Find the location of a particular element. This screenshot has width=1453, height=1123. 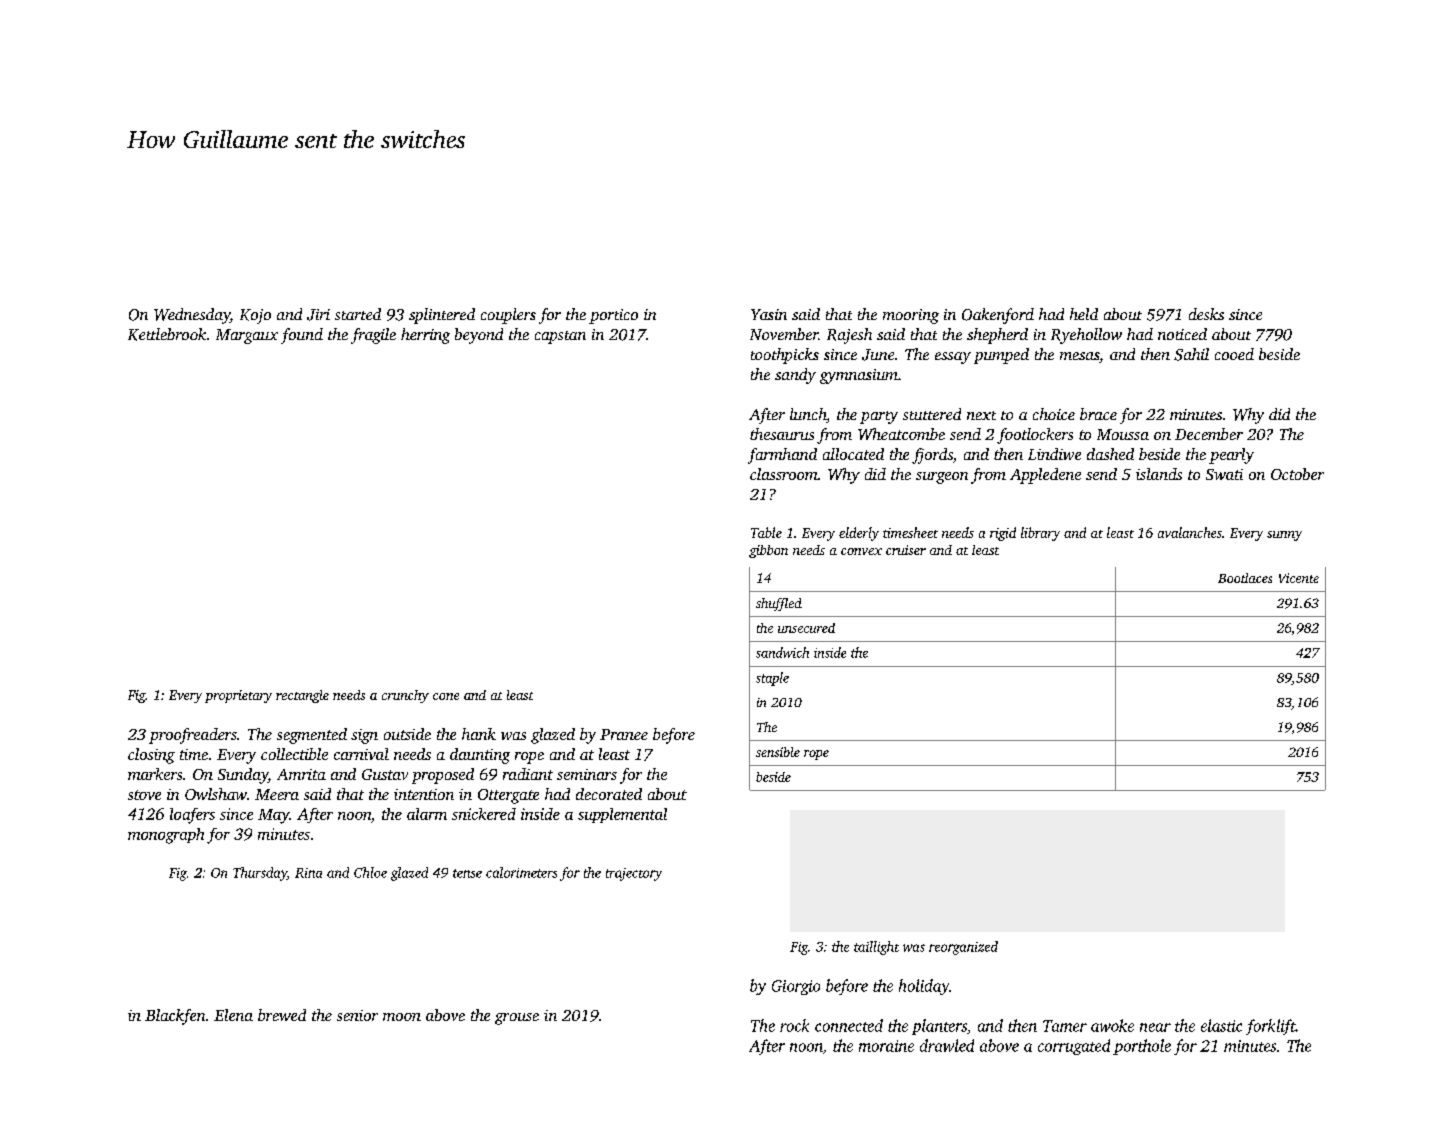

Yasin is located at coordinates (769, 314).
